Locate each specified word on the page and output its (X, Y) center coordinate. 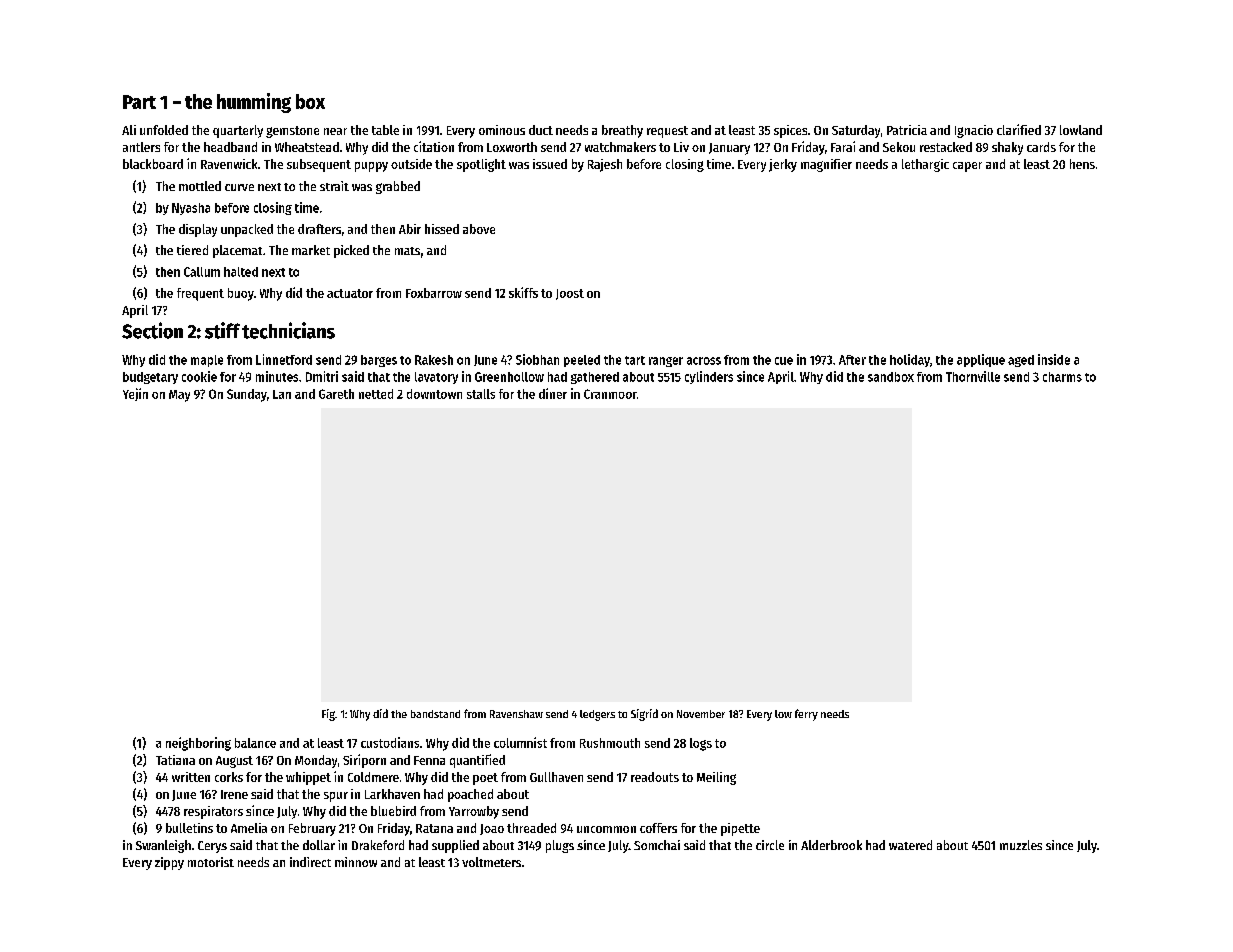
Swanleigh (163, 846)
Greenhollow (509, 377)
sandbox (891, 377)
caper (967, 167)
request (667, 132)
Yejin (135, 394)
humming (254, 103)
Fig (328, 715)
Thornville (973, 376)
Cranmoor (610, 394)
